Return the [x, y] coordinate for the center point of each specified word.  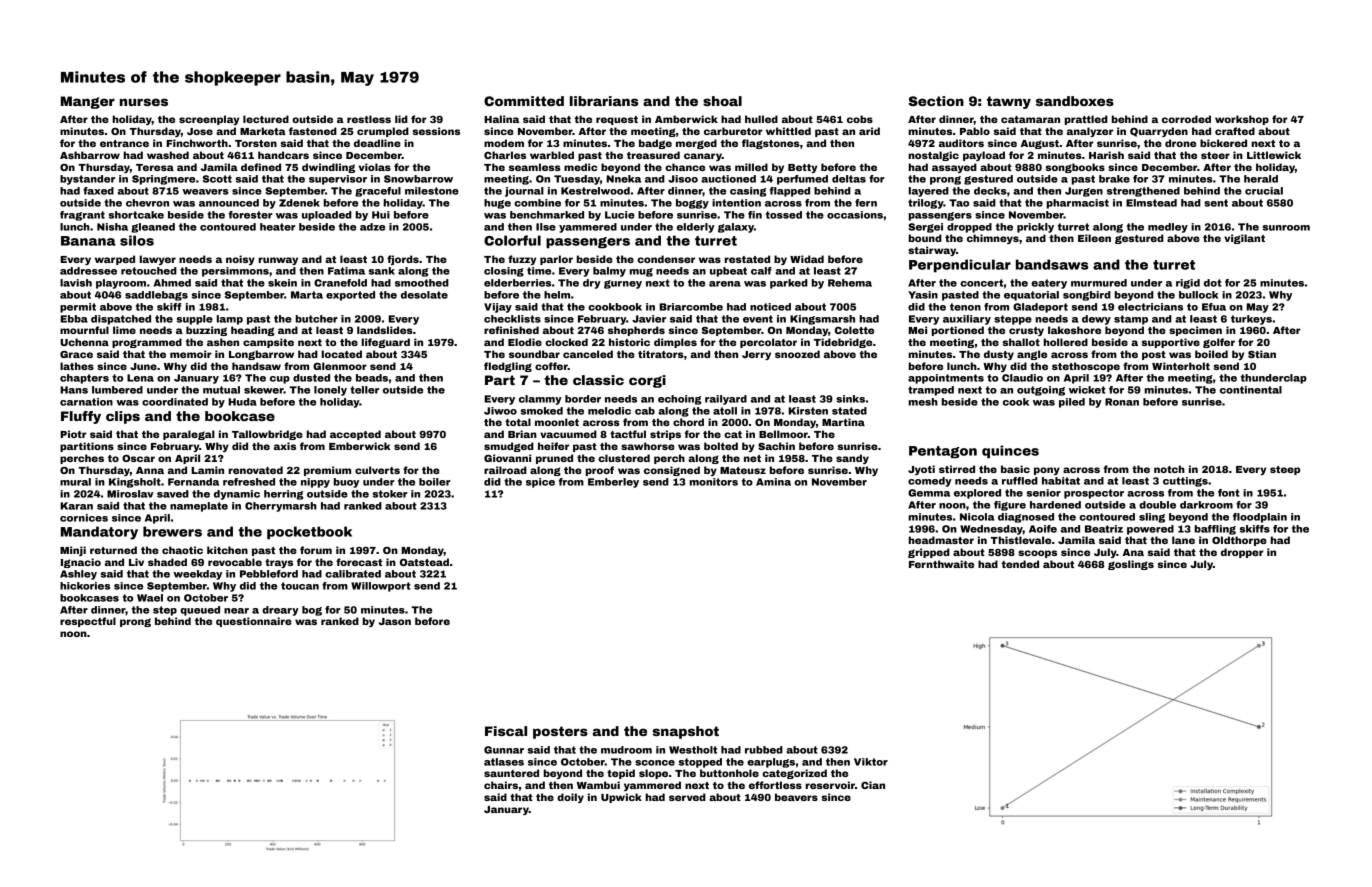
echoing [679, 400]
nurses [144, 102]
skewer [264, 390]
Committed [524, 101]
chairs [501, 785]
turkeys [1251, 320]
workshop [1242, 120]
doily [570, 798]
